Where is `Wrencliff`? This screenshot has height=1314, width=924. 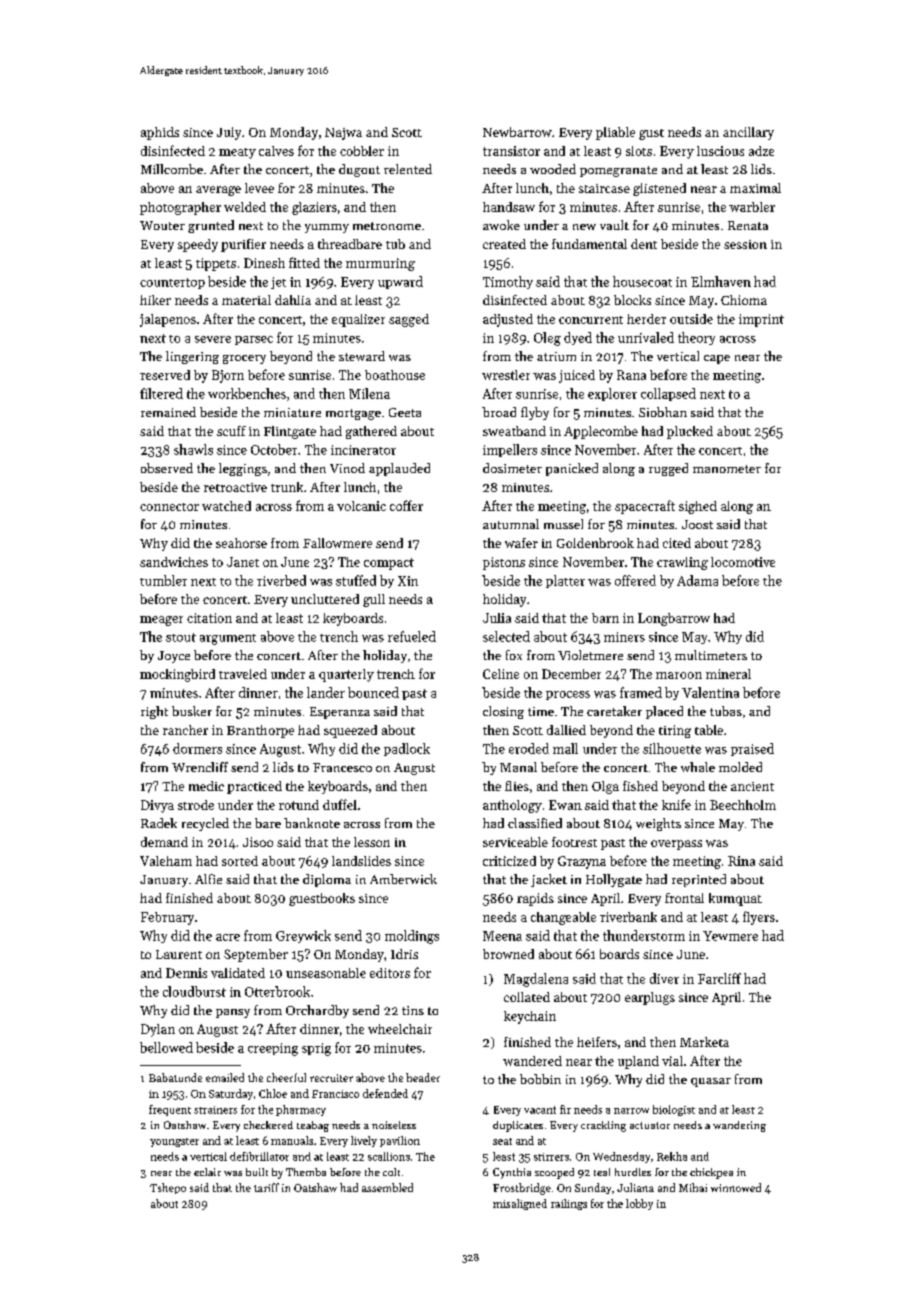
Wrencliff is located at coordinates (200, 767).
